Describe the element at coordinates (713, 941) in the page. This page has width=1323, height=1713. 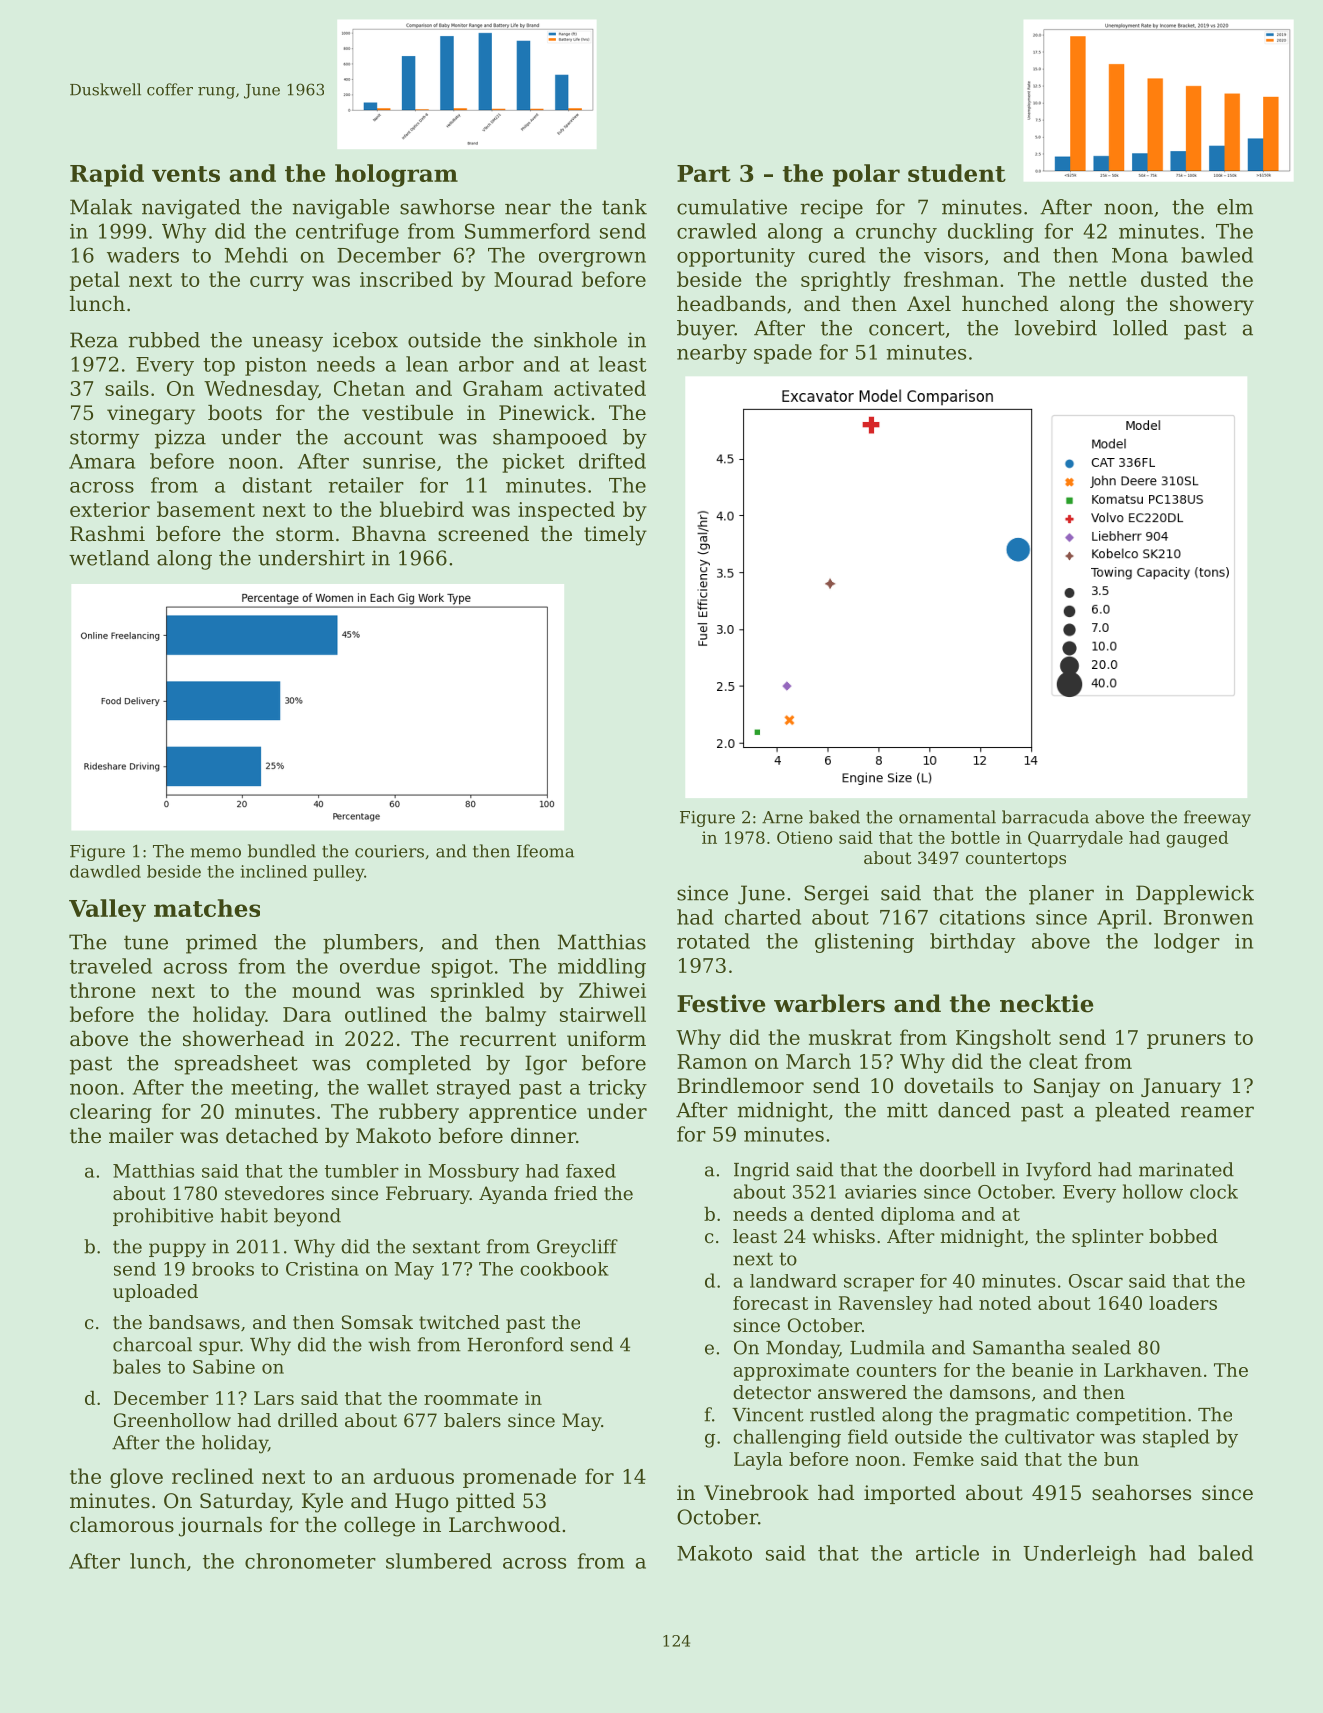
I see `rotated` at that location.
